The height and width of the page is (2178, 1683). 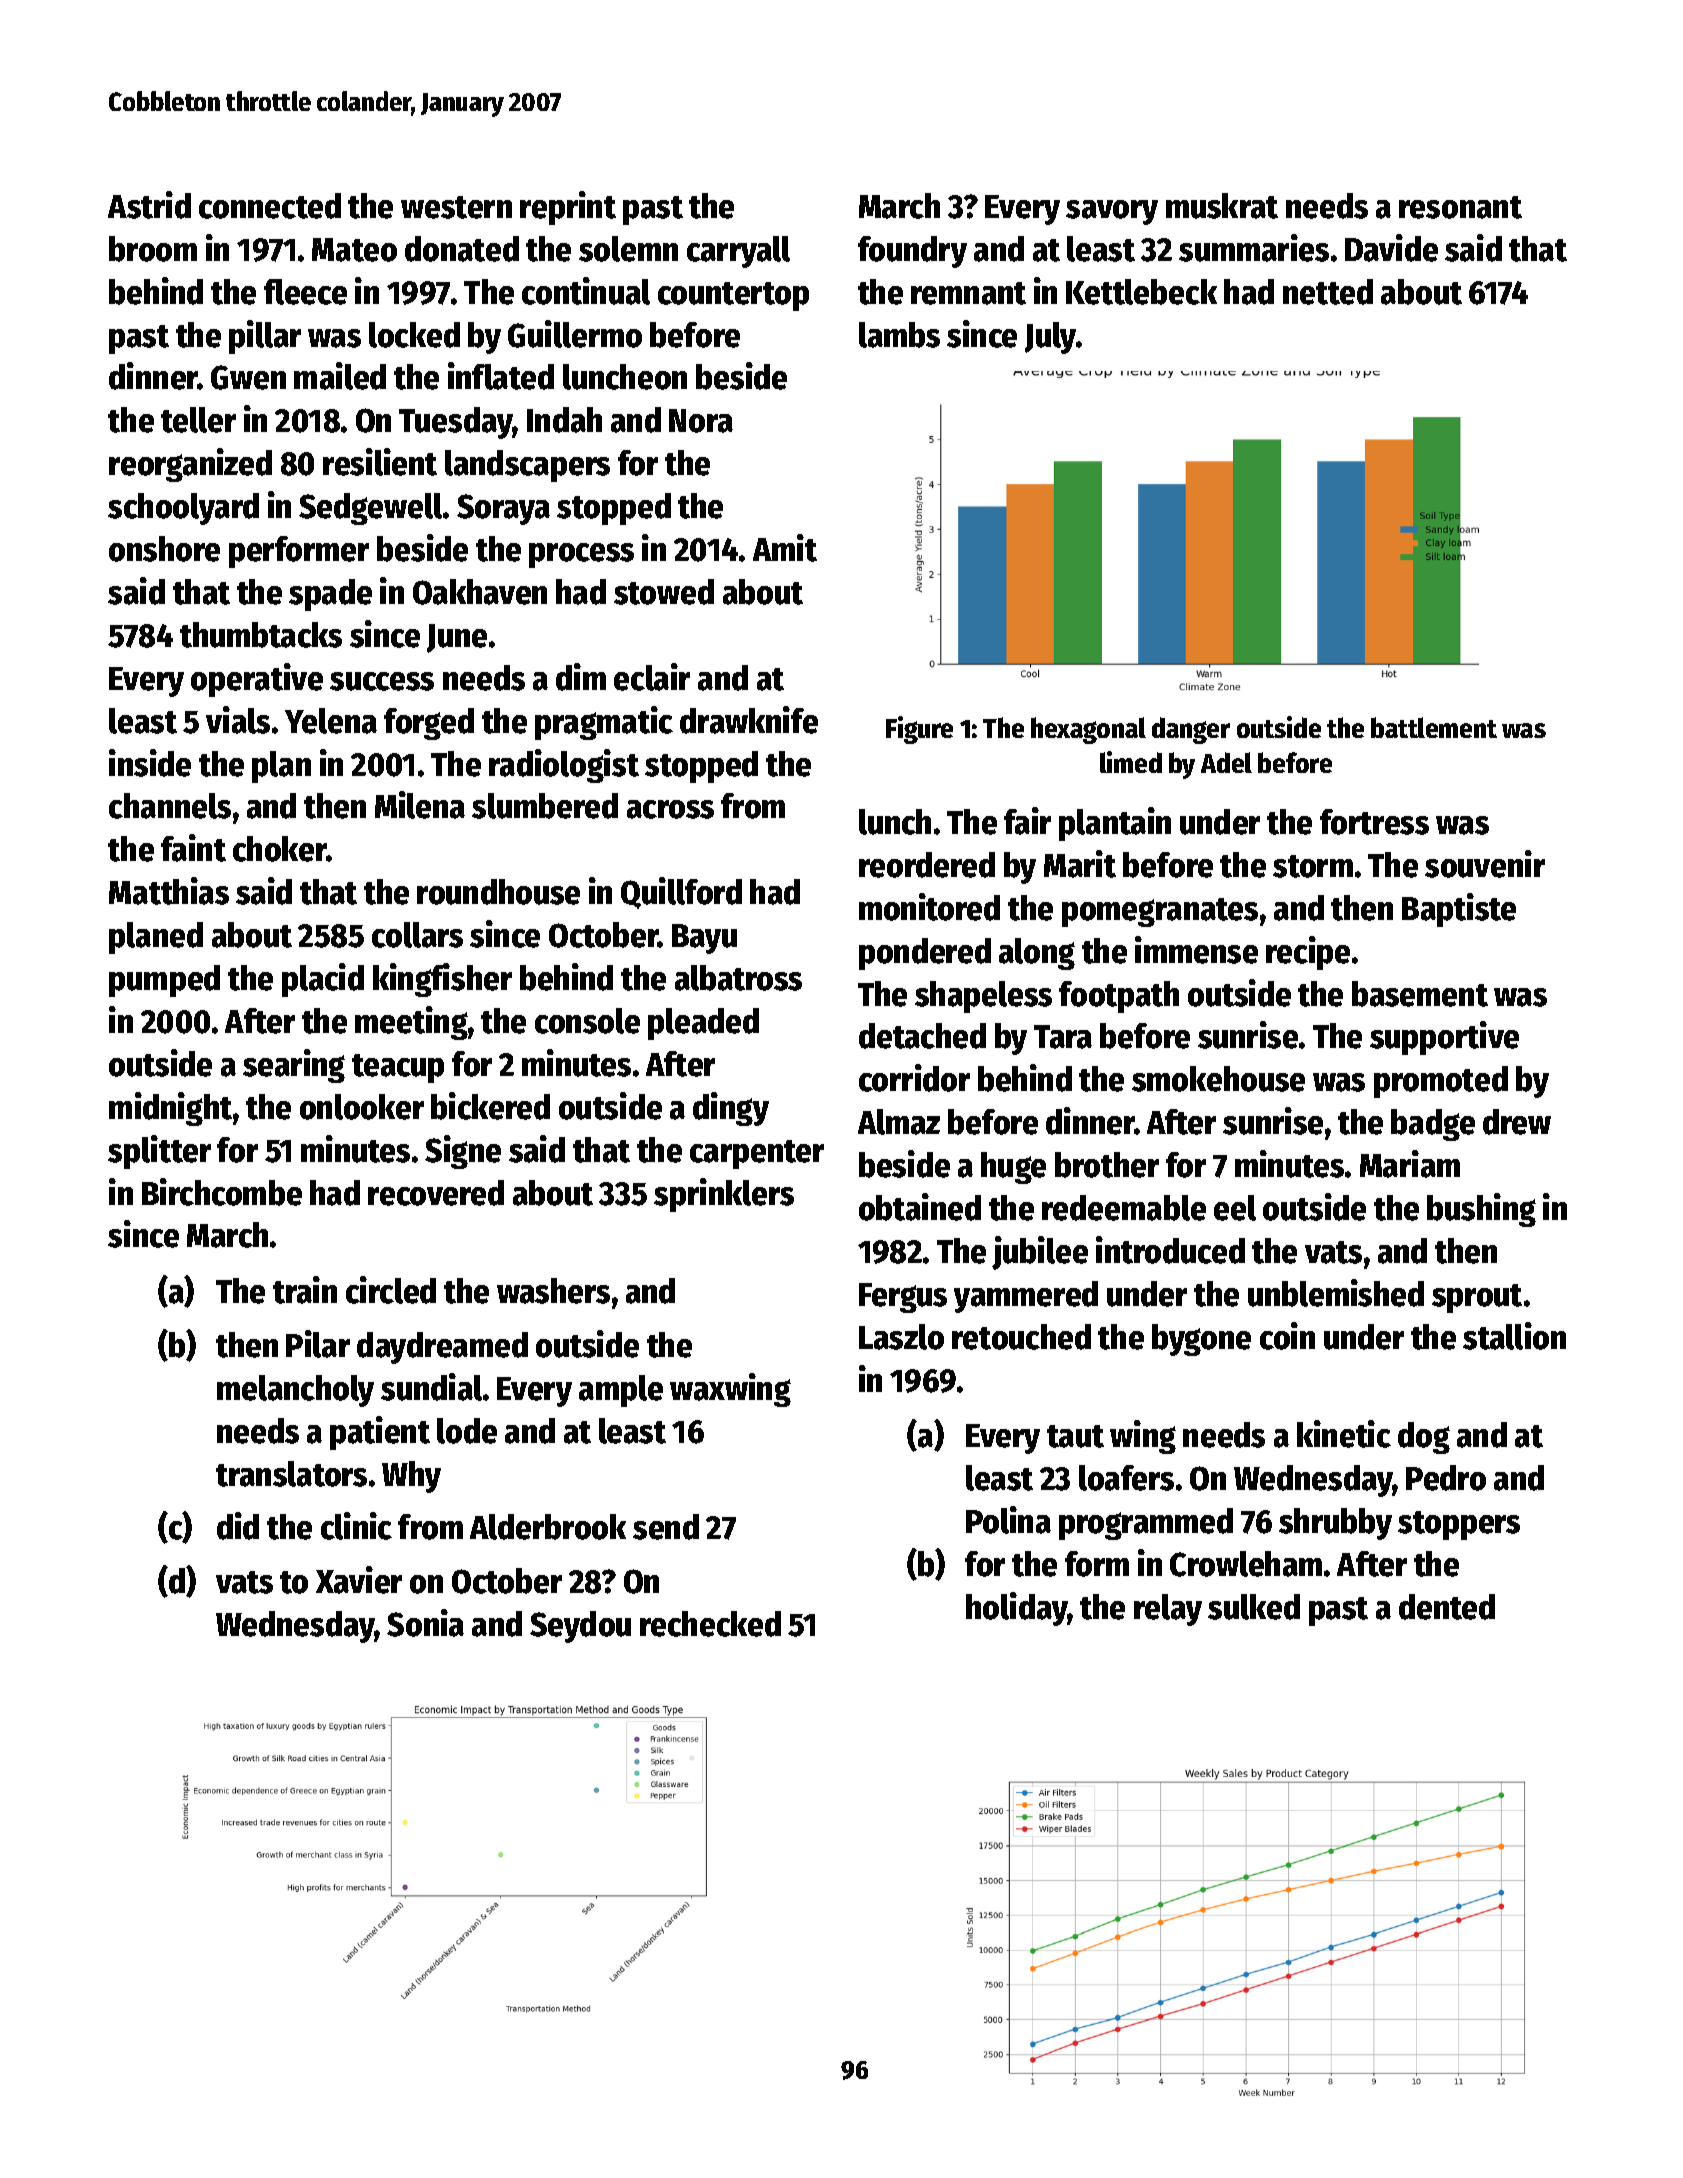 What do you see at coordinates (545, 806) in the page?
I see `slumbered` at bounding box center [545, 806].
